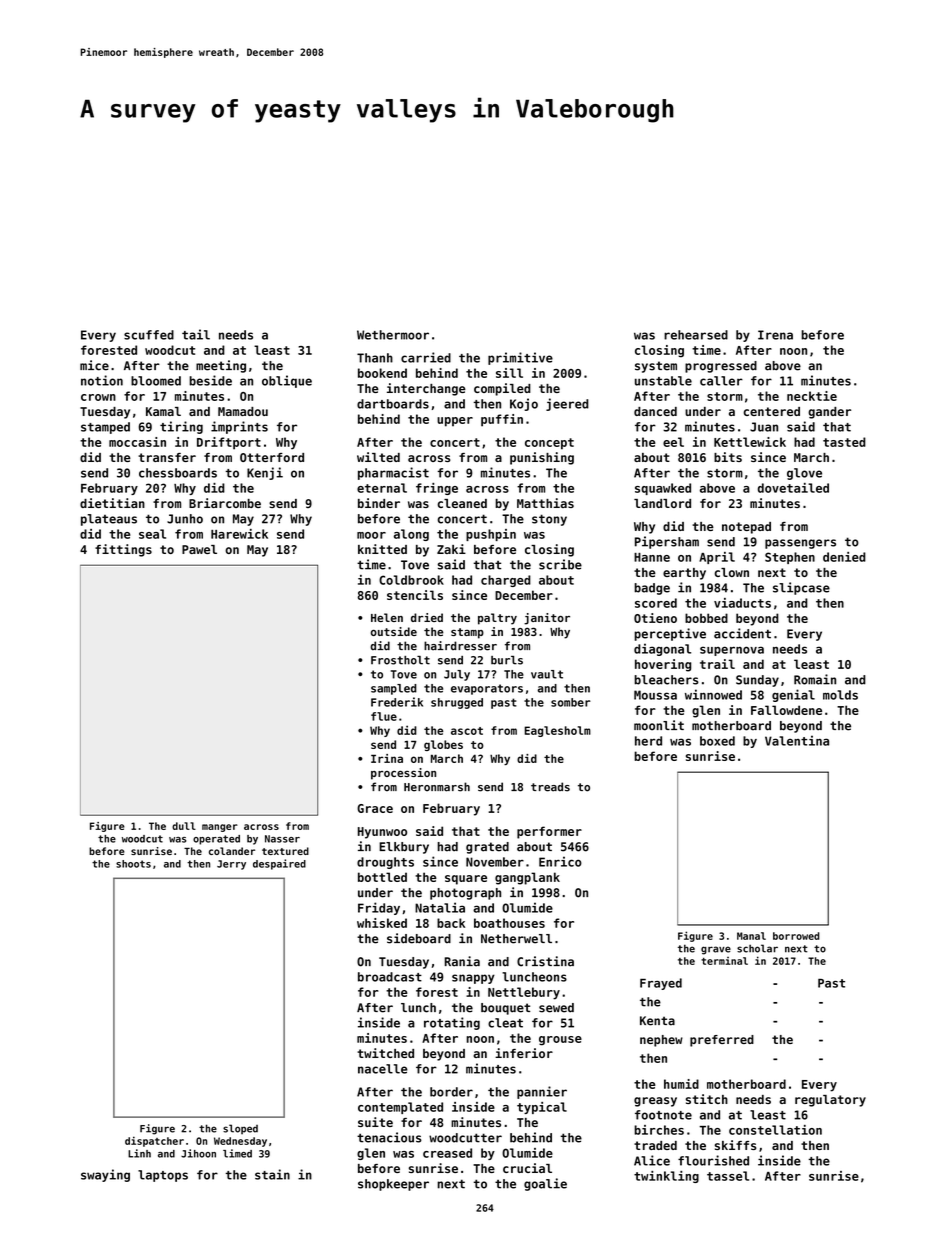 Image resolution: width=952 pixels, height=1233 pixels. I want to click on Sunday, so click(757, 681).
